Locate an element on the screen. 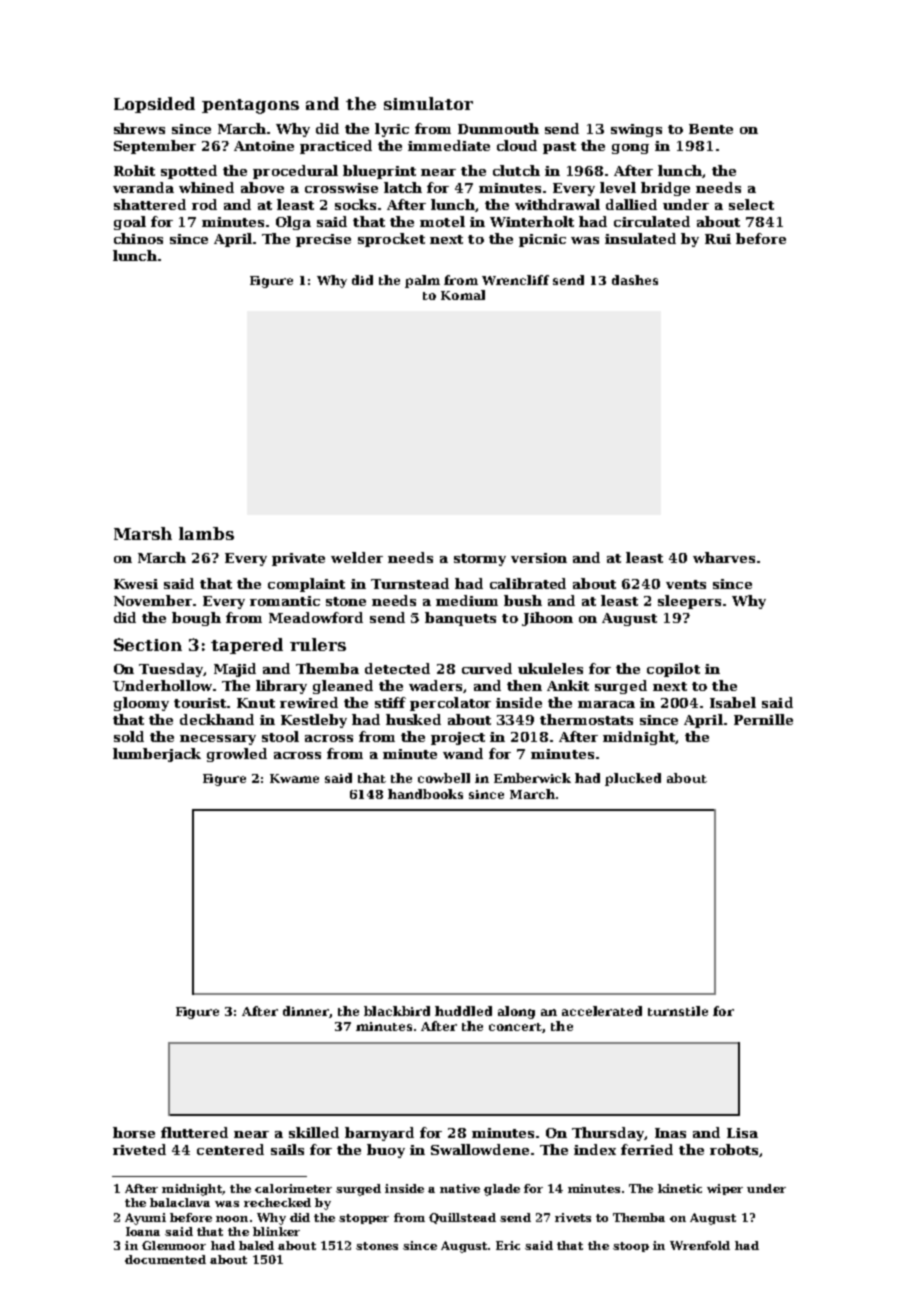 Image resolution: width=908 pixels, height=1316 pixels. balaclava is located at coordinates (180, 1202).
